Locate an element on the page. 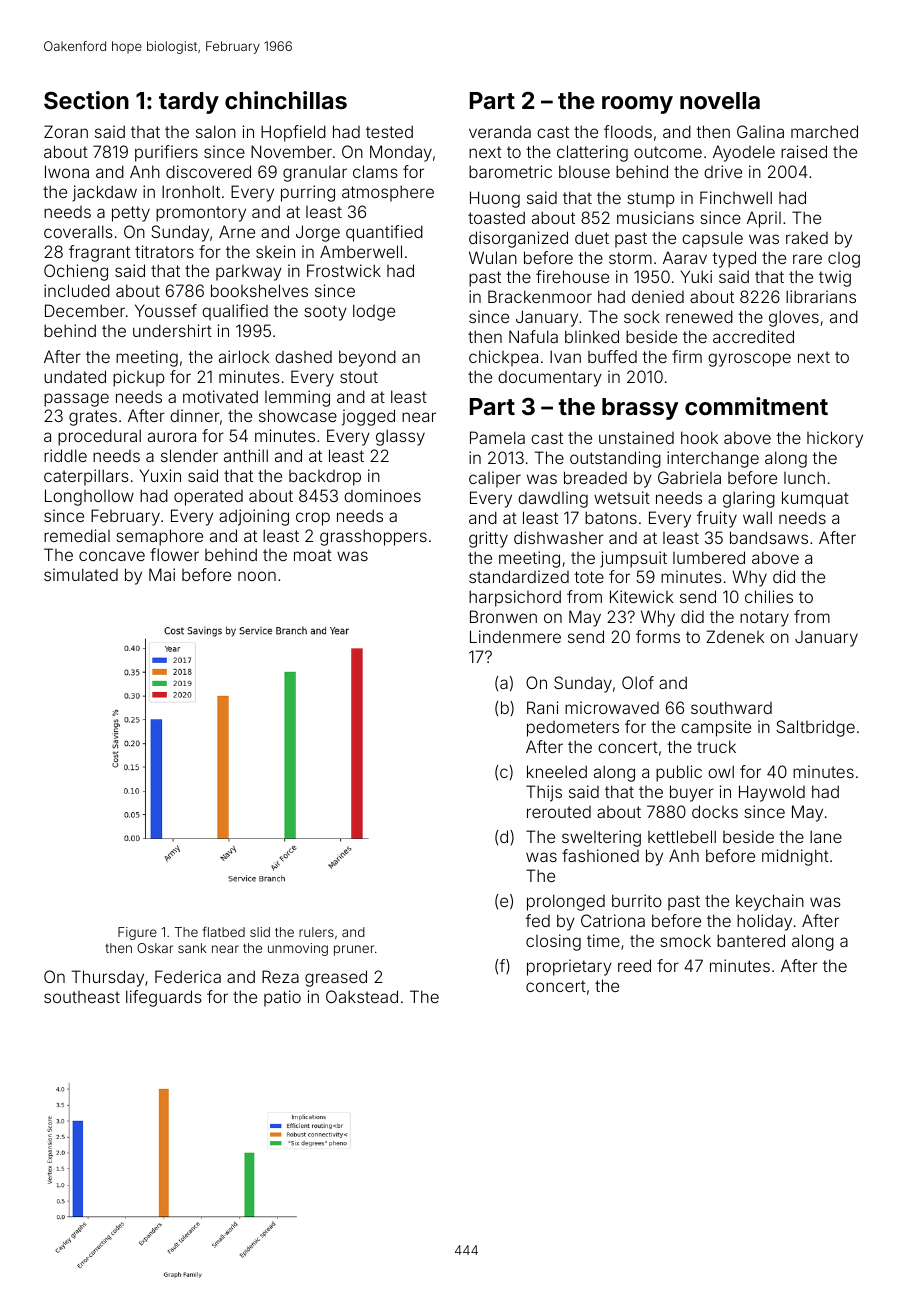 The image size is (908, 1316). salon is located at coordinates (216, 131).
